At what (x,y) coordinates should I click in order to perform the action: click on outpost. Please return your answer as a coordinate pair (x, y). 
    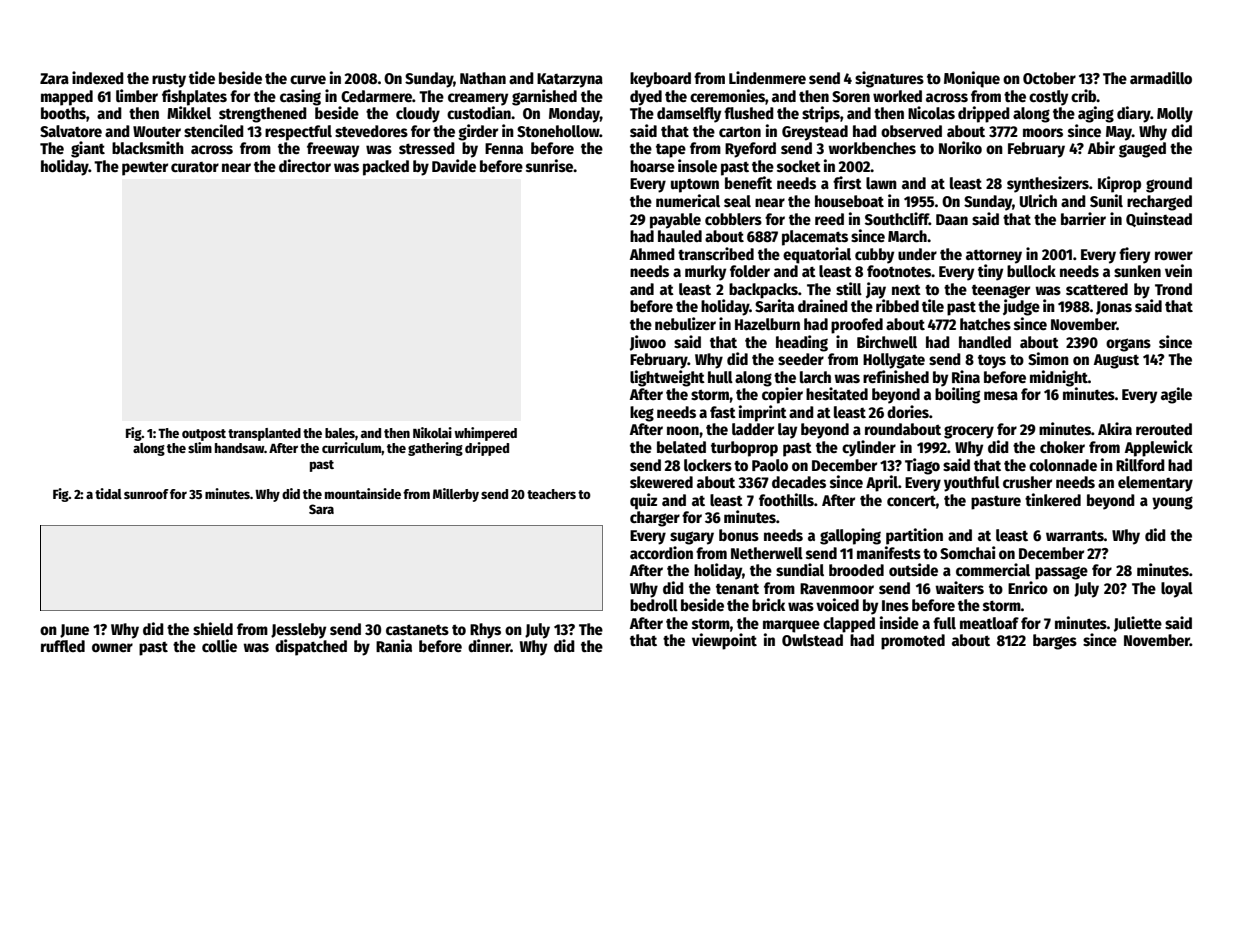
    Looking at the image, I should click on (204, 435).
